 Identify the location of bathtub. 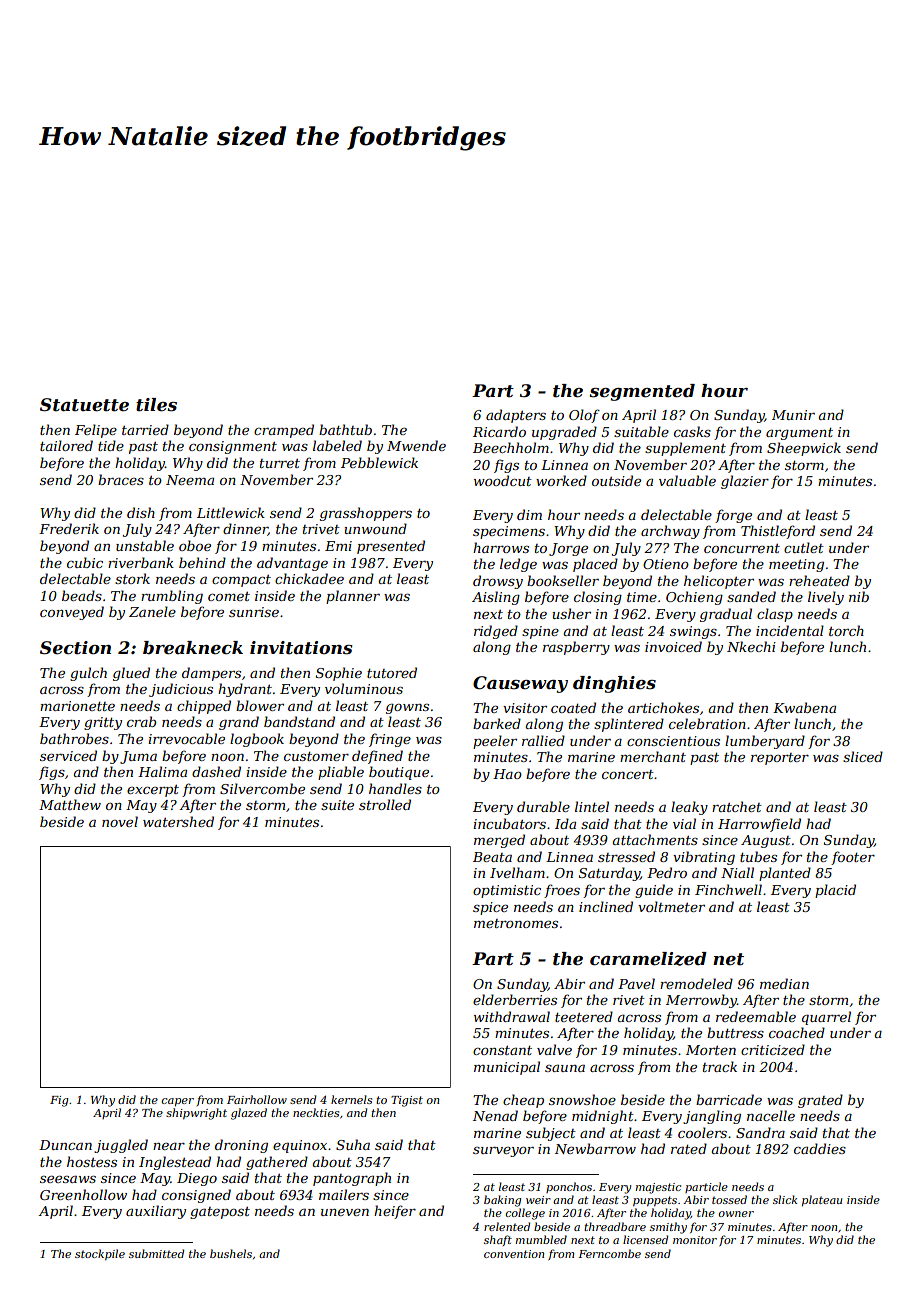
(345, 429).
